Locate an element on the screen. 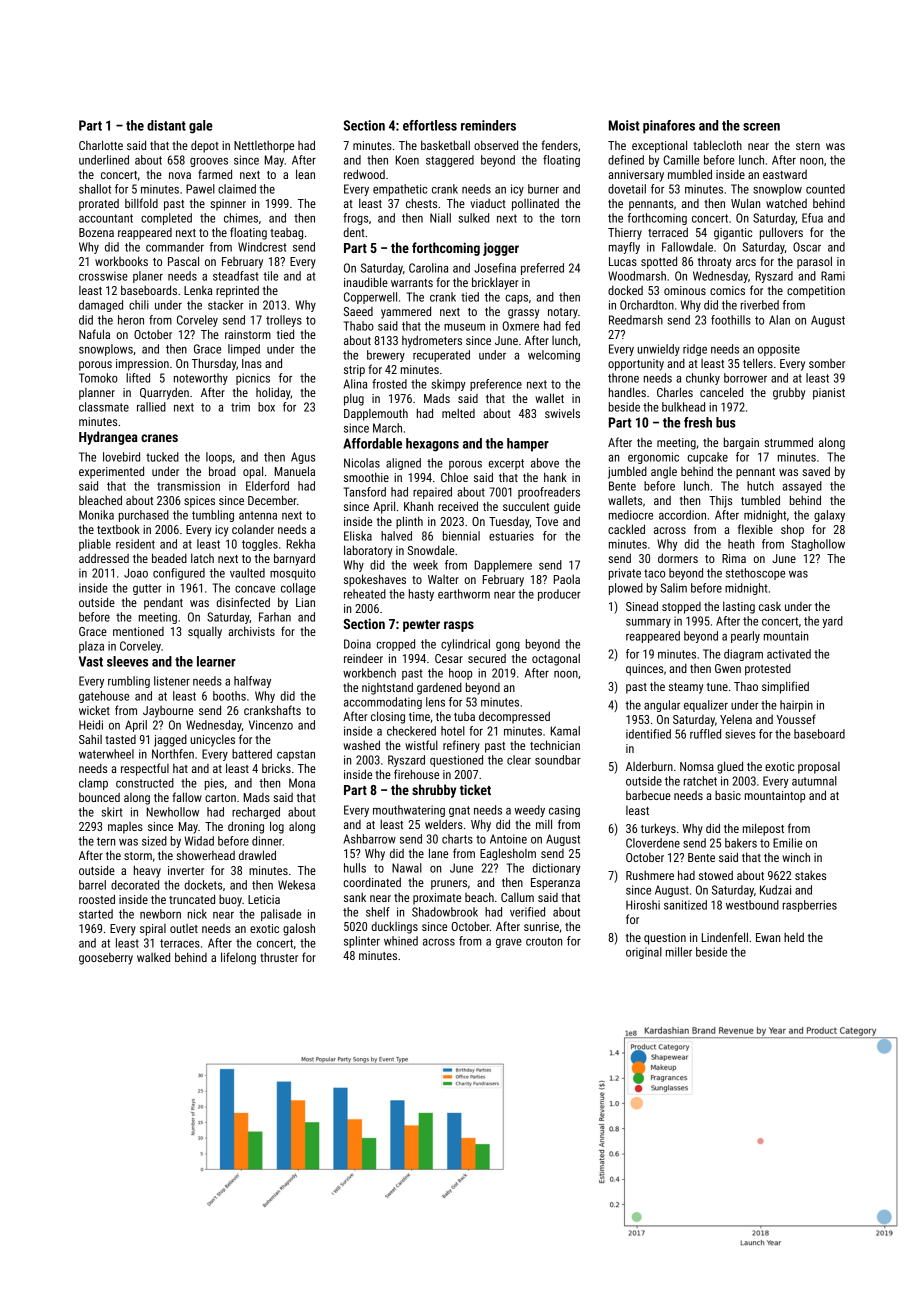 This screenshot has height=1308, width=924. rallied is located at coordinates (151, 407).
